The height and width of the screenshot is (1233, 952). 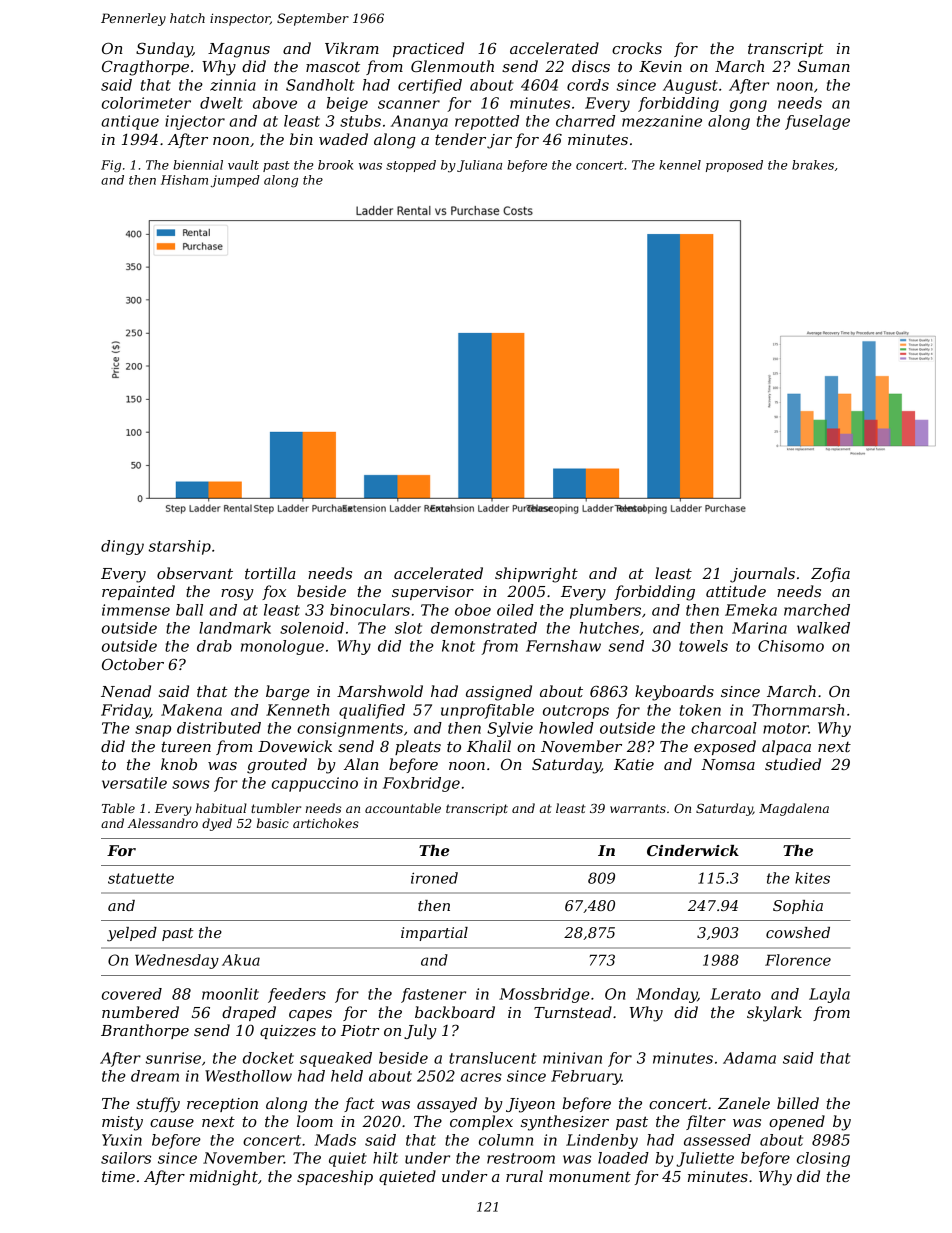 I want to click on Zofia, so click(x=830, y=574).
